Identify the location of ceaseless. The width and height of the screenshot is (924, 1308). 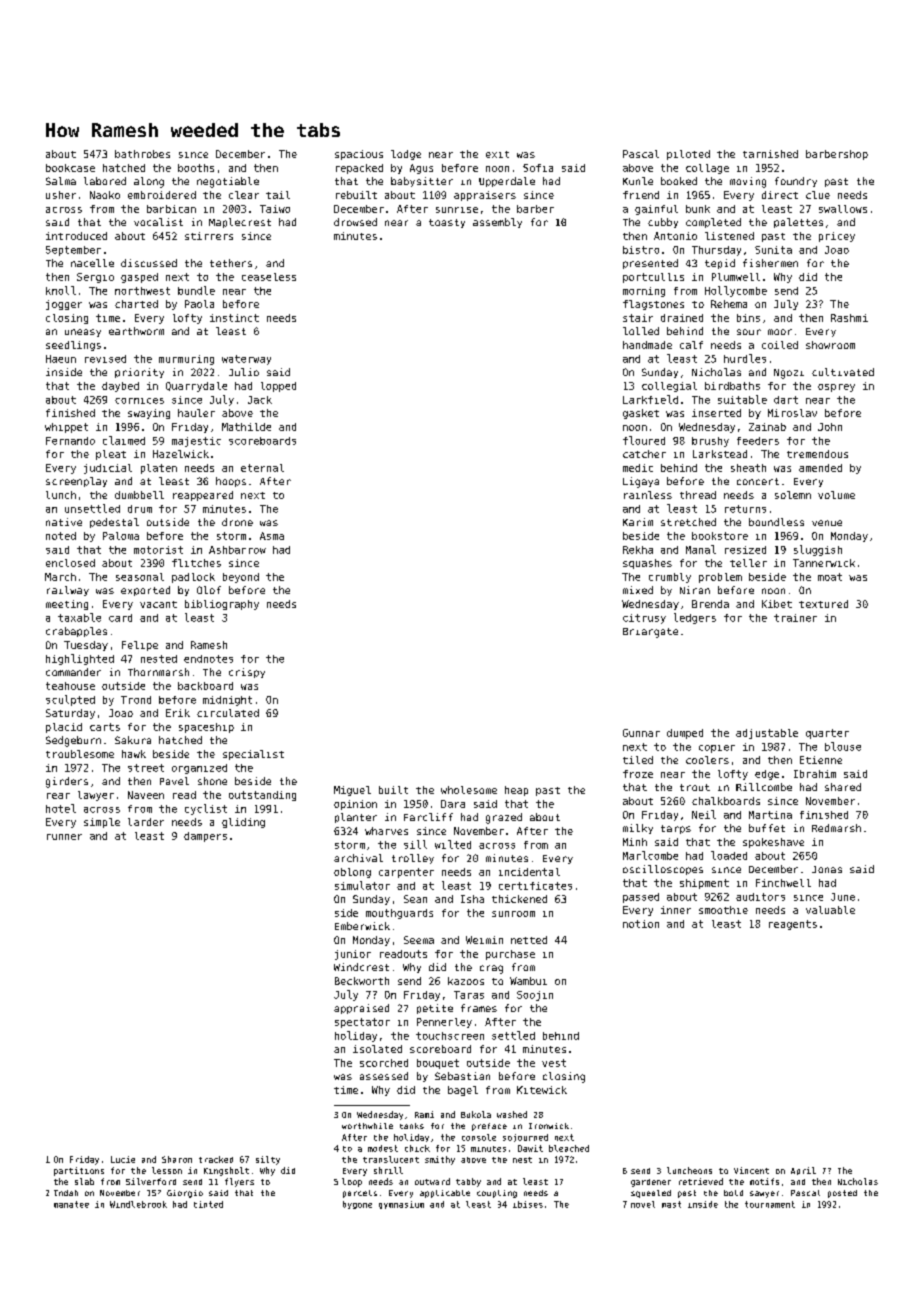
(269, 277).
